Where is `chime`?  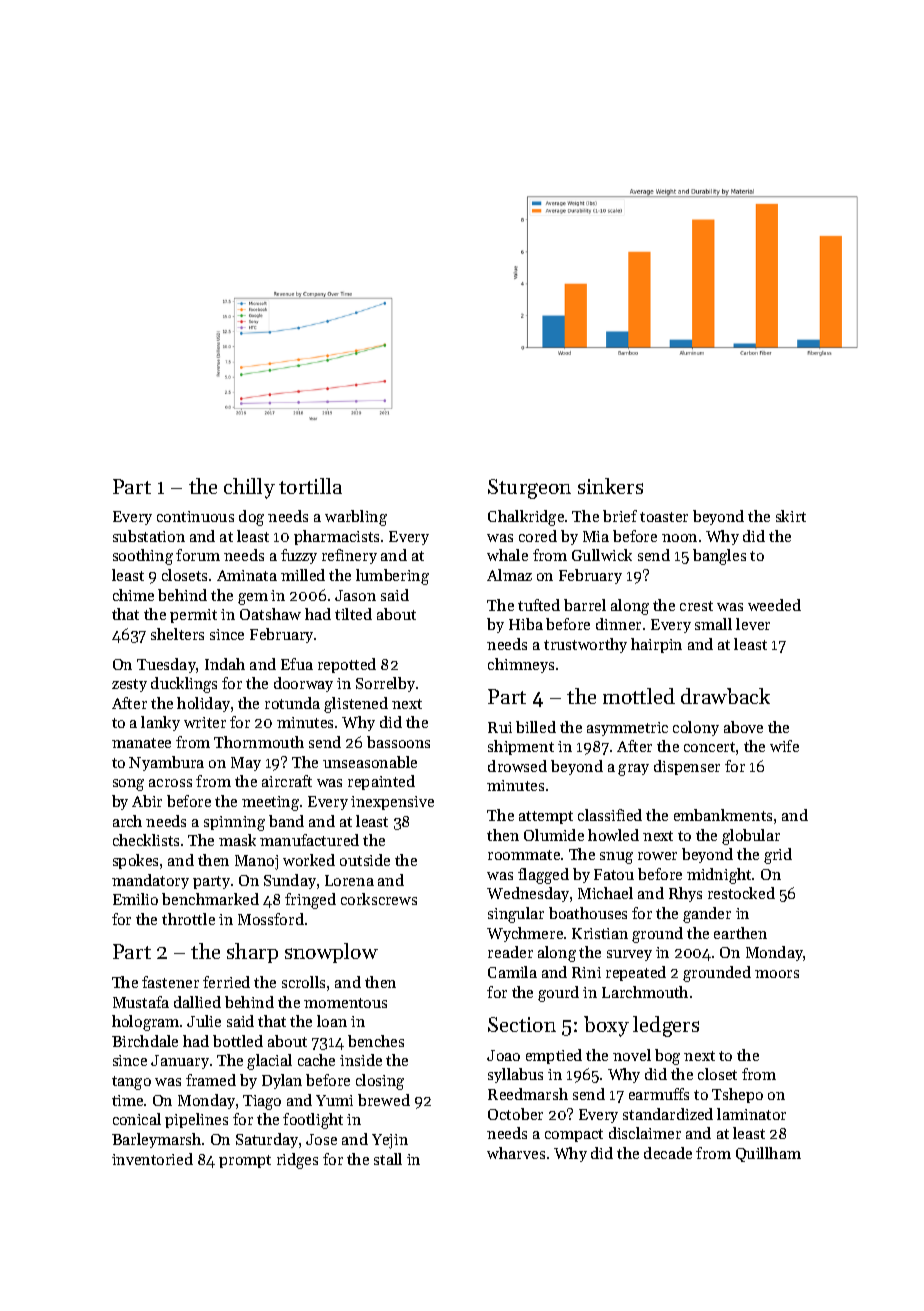 chime is located at coordinates (133, 595).
